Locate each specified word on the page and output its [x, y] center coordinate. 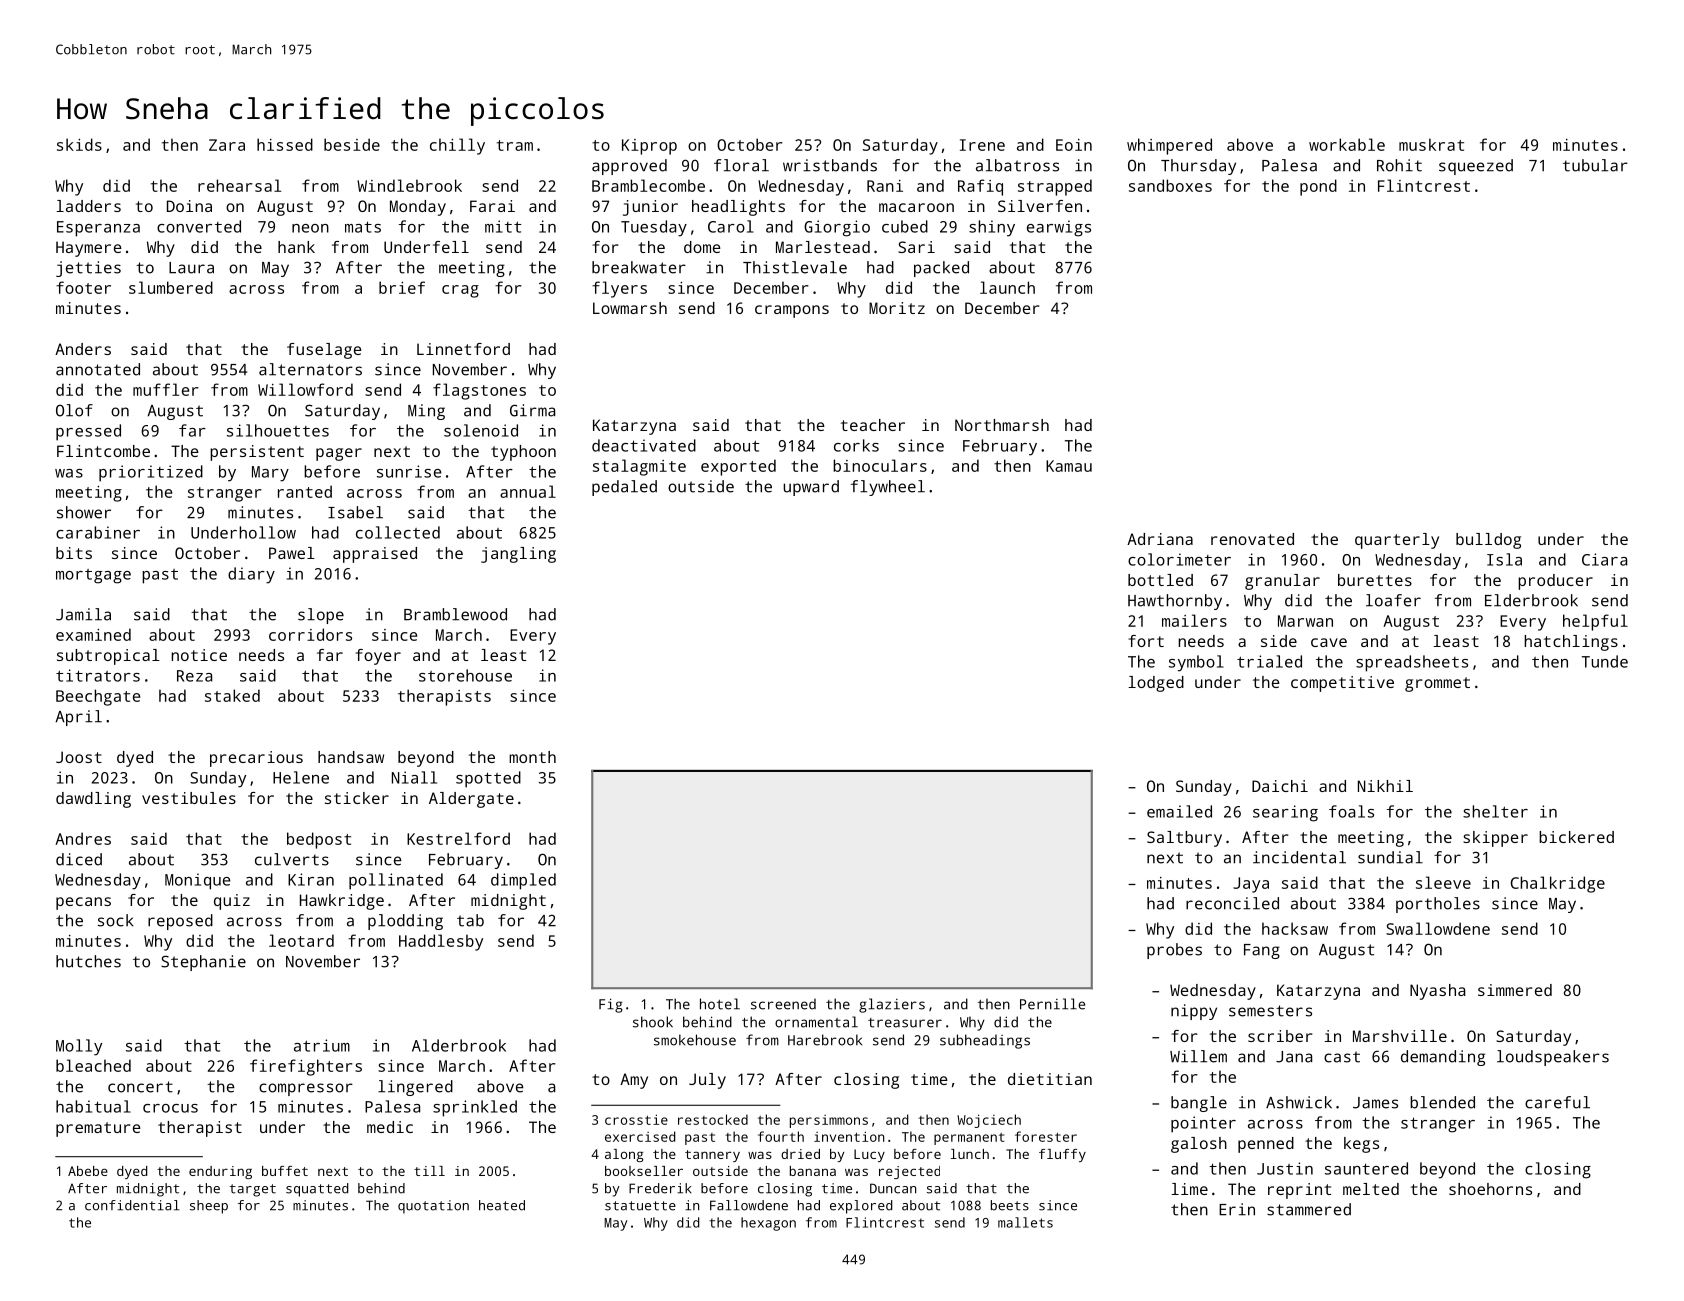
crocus [170, 1108]
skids [79, 144]
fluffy [1062, 1155]
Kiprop [649, 147]
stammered [1309, 1209]
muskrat [1431, 144]
